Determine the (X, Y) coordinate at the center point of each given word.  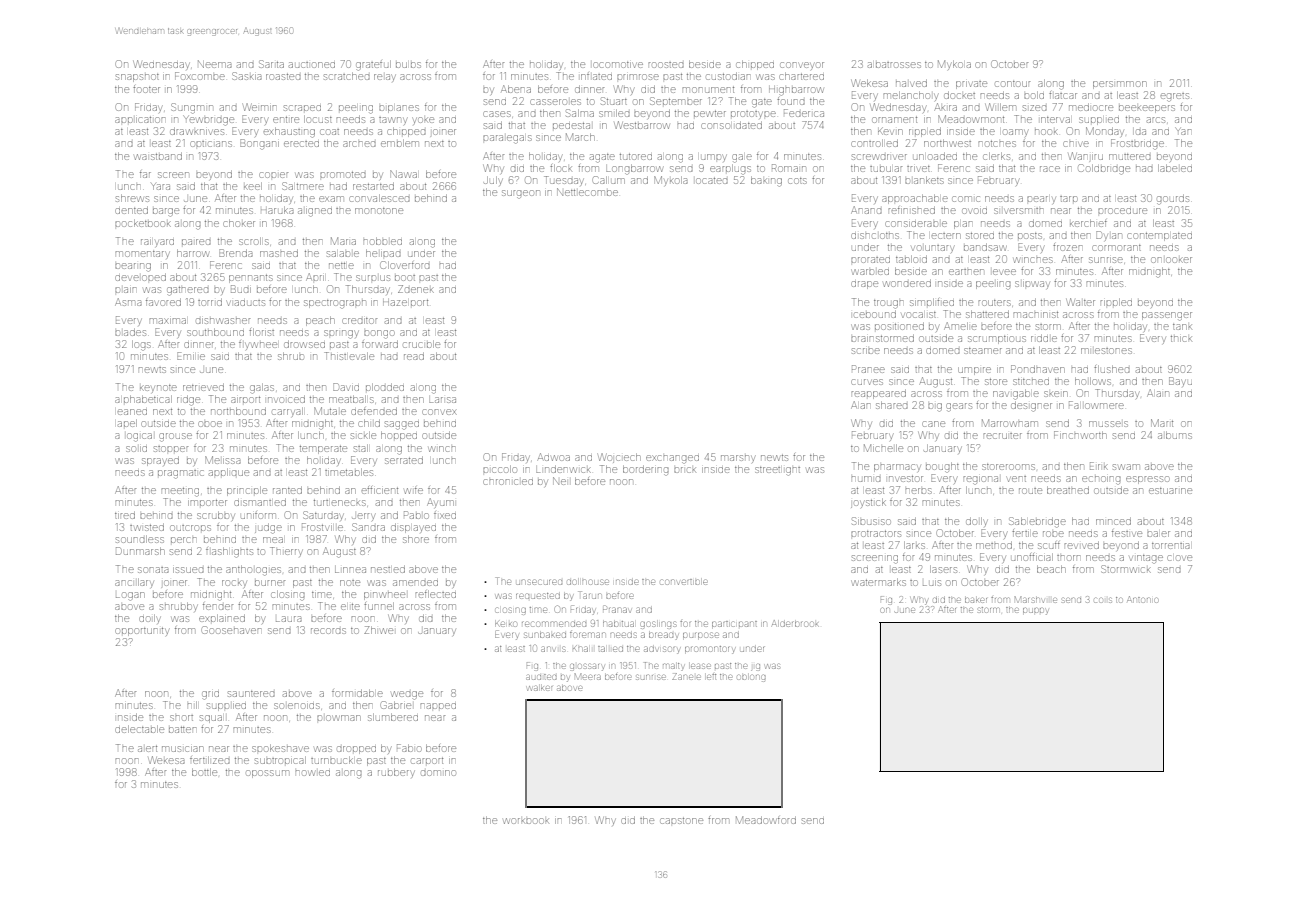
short (181, 718)
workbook (526, 821)
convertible (684, 582)
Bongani (259, 144)
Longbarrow (634, 170)
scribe (866, 351)
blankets (924, 180)
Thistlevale (349, 356)
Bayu (1180, 381)
